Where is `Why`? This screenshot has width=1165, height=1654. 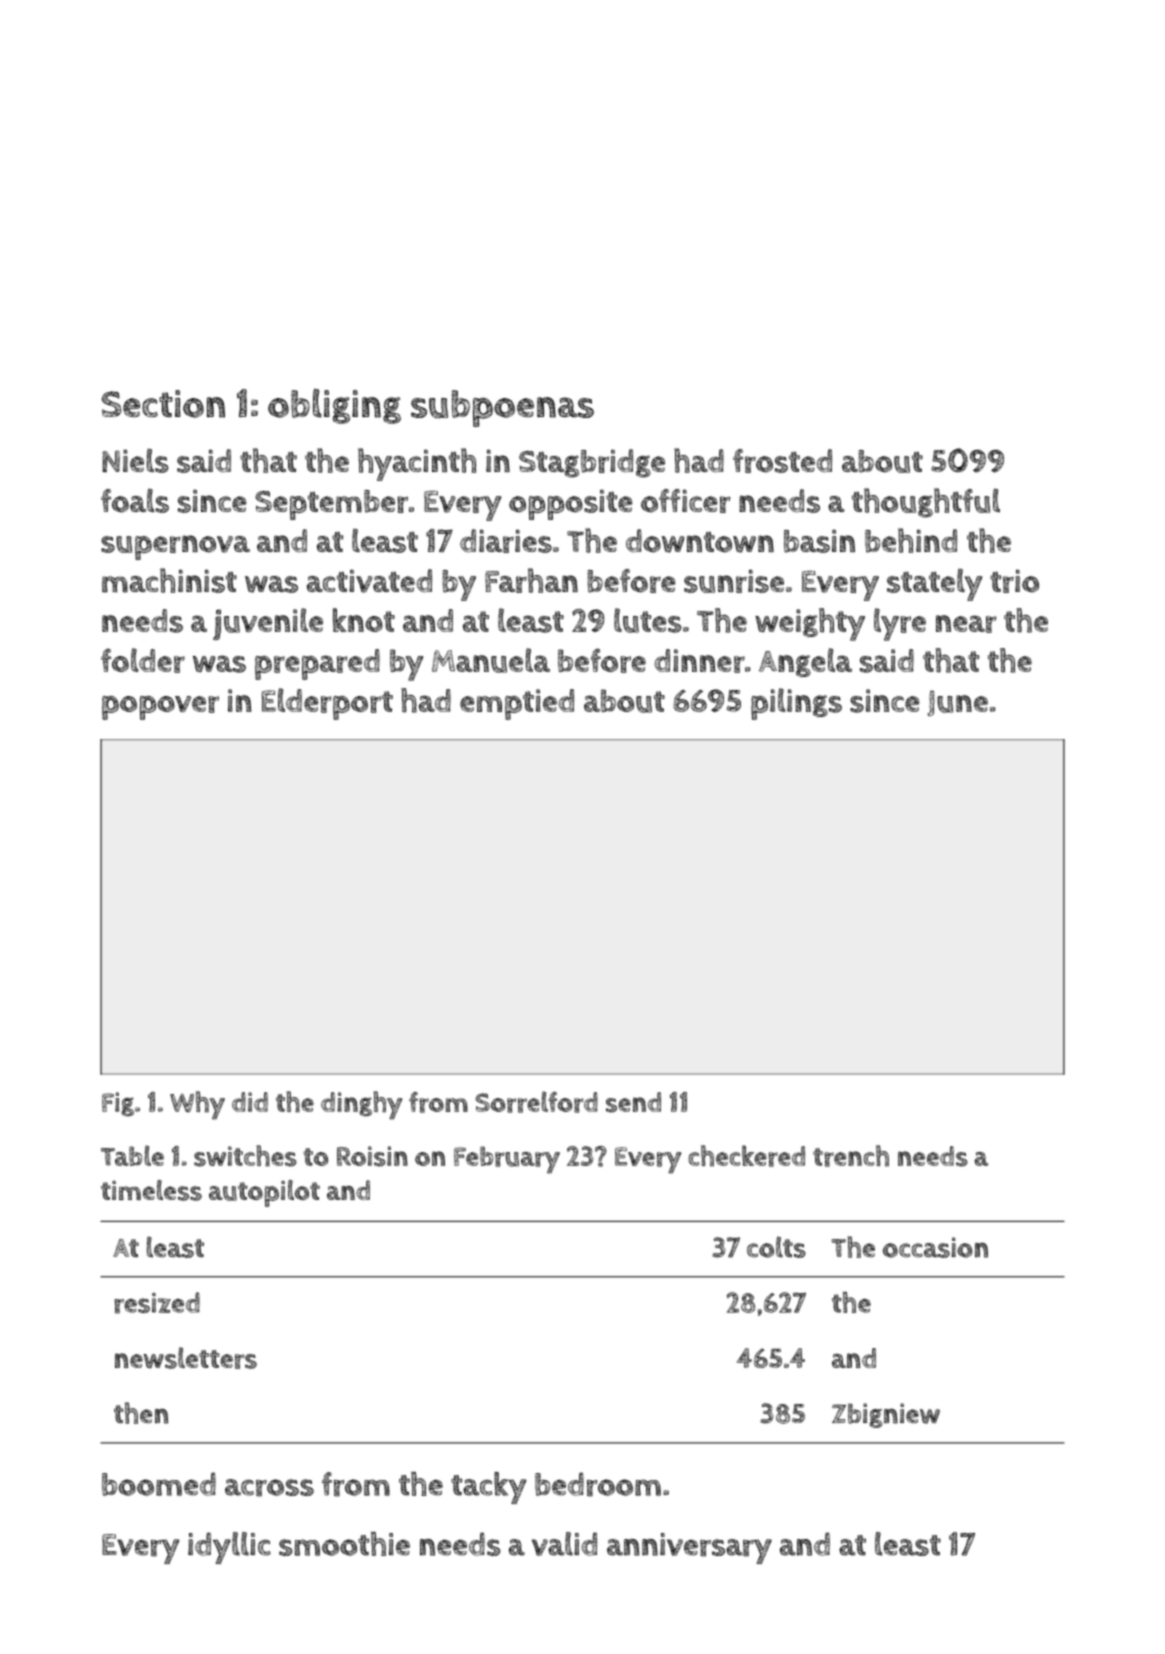
Why is located at coordinates (197, 1105).
